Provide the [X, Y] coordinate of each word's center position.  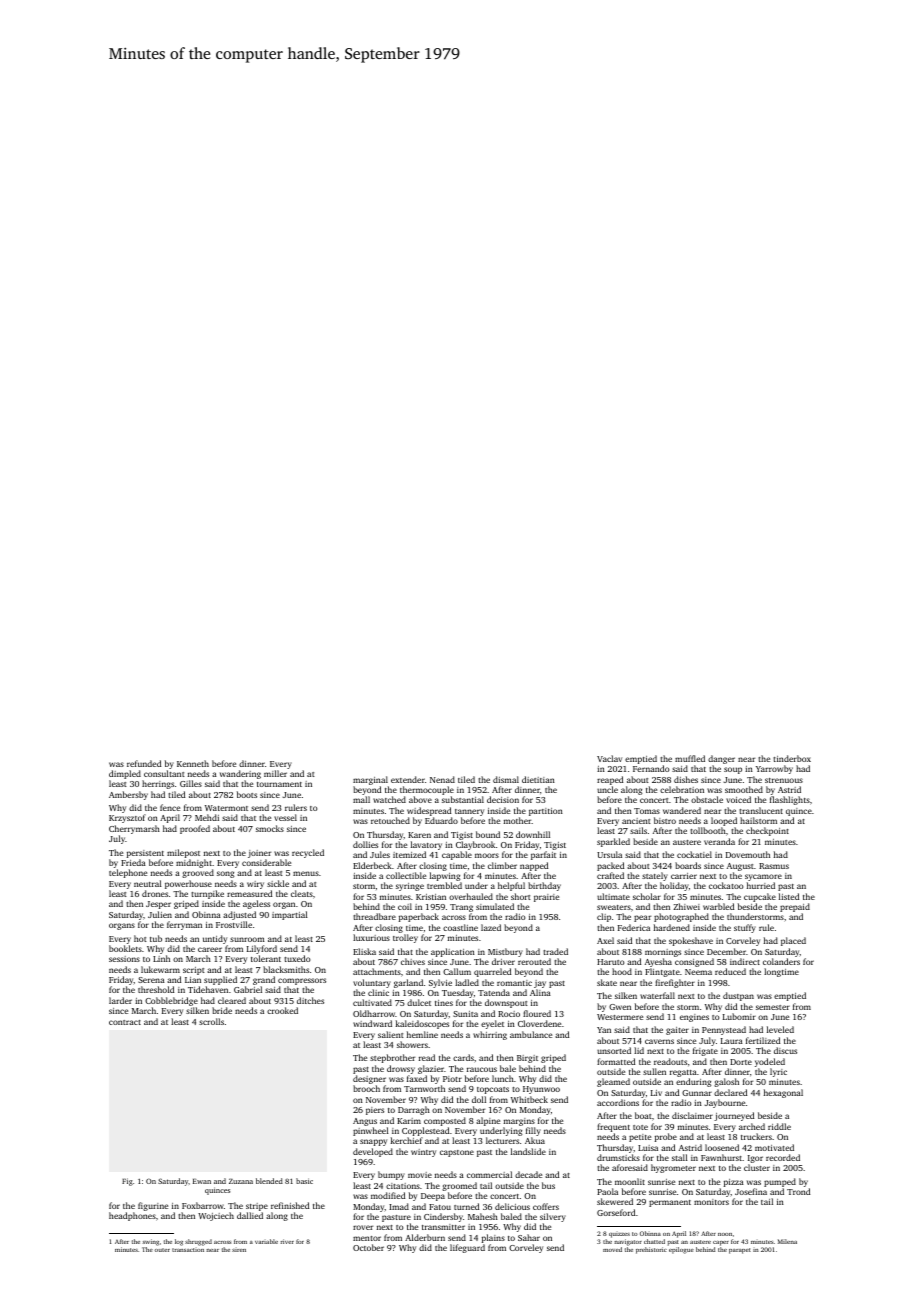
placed [793, 941]
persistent [145, 854]
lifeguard [467, 1248]
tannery [469, 812]
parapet [740, 1251]
